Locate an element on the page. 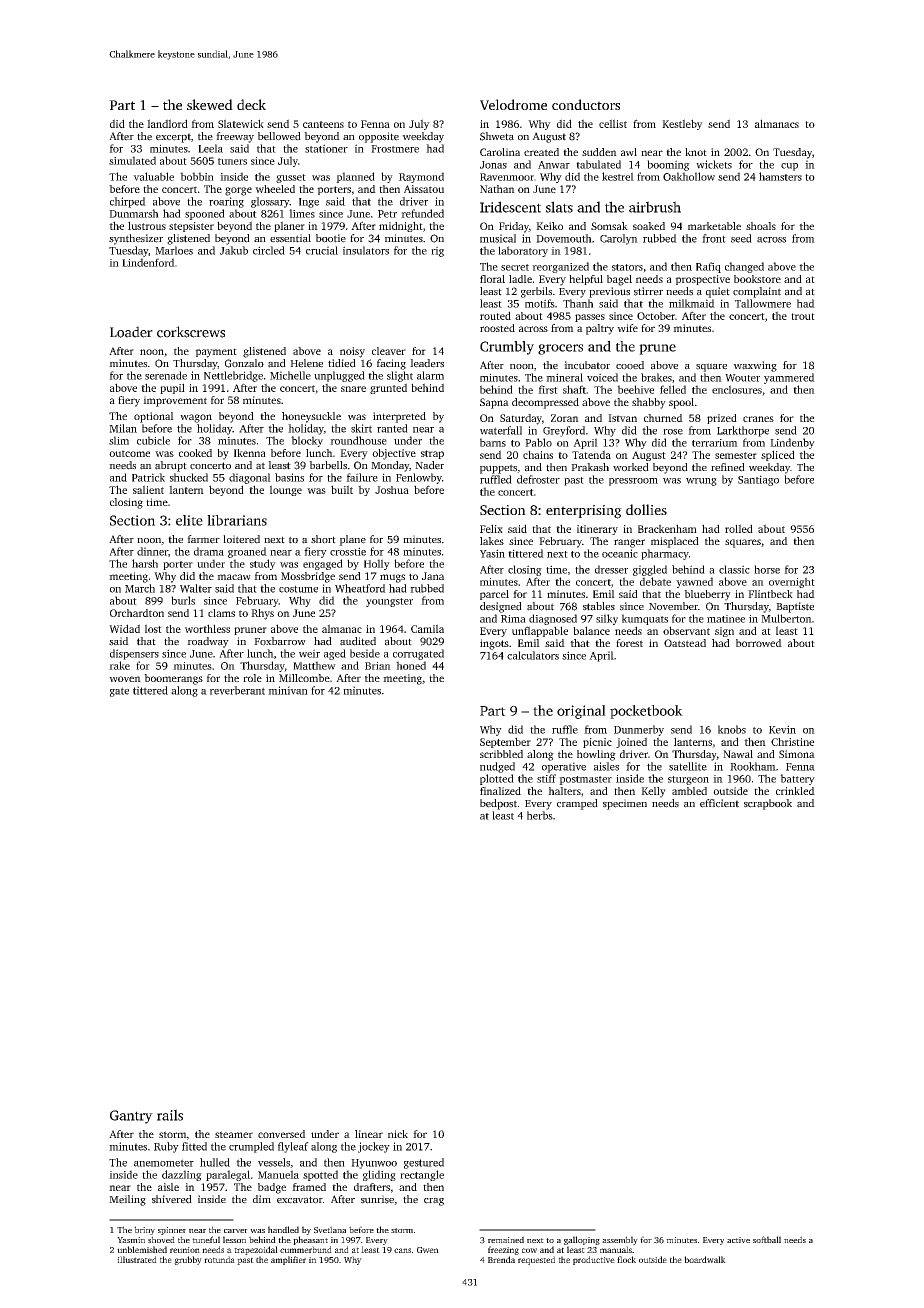 This page has height=1308, width=924. Kestleby is located at coordinates (682, 124).
